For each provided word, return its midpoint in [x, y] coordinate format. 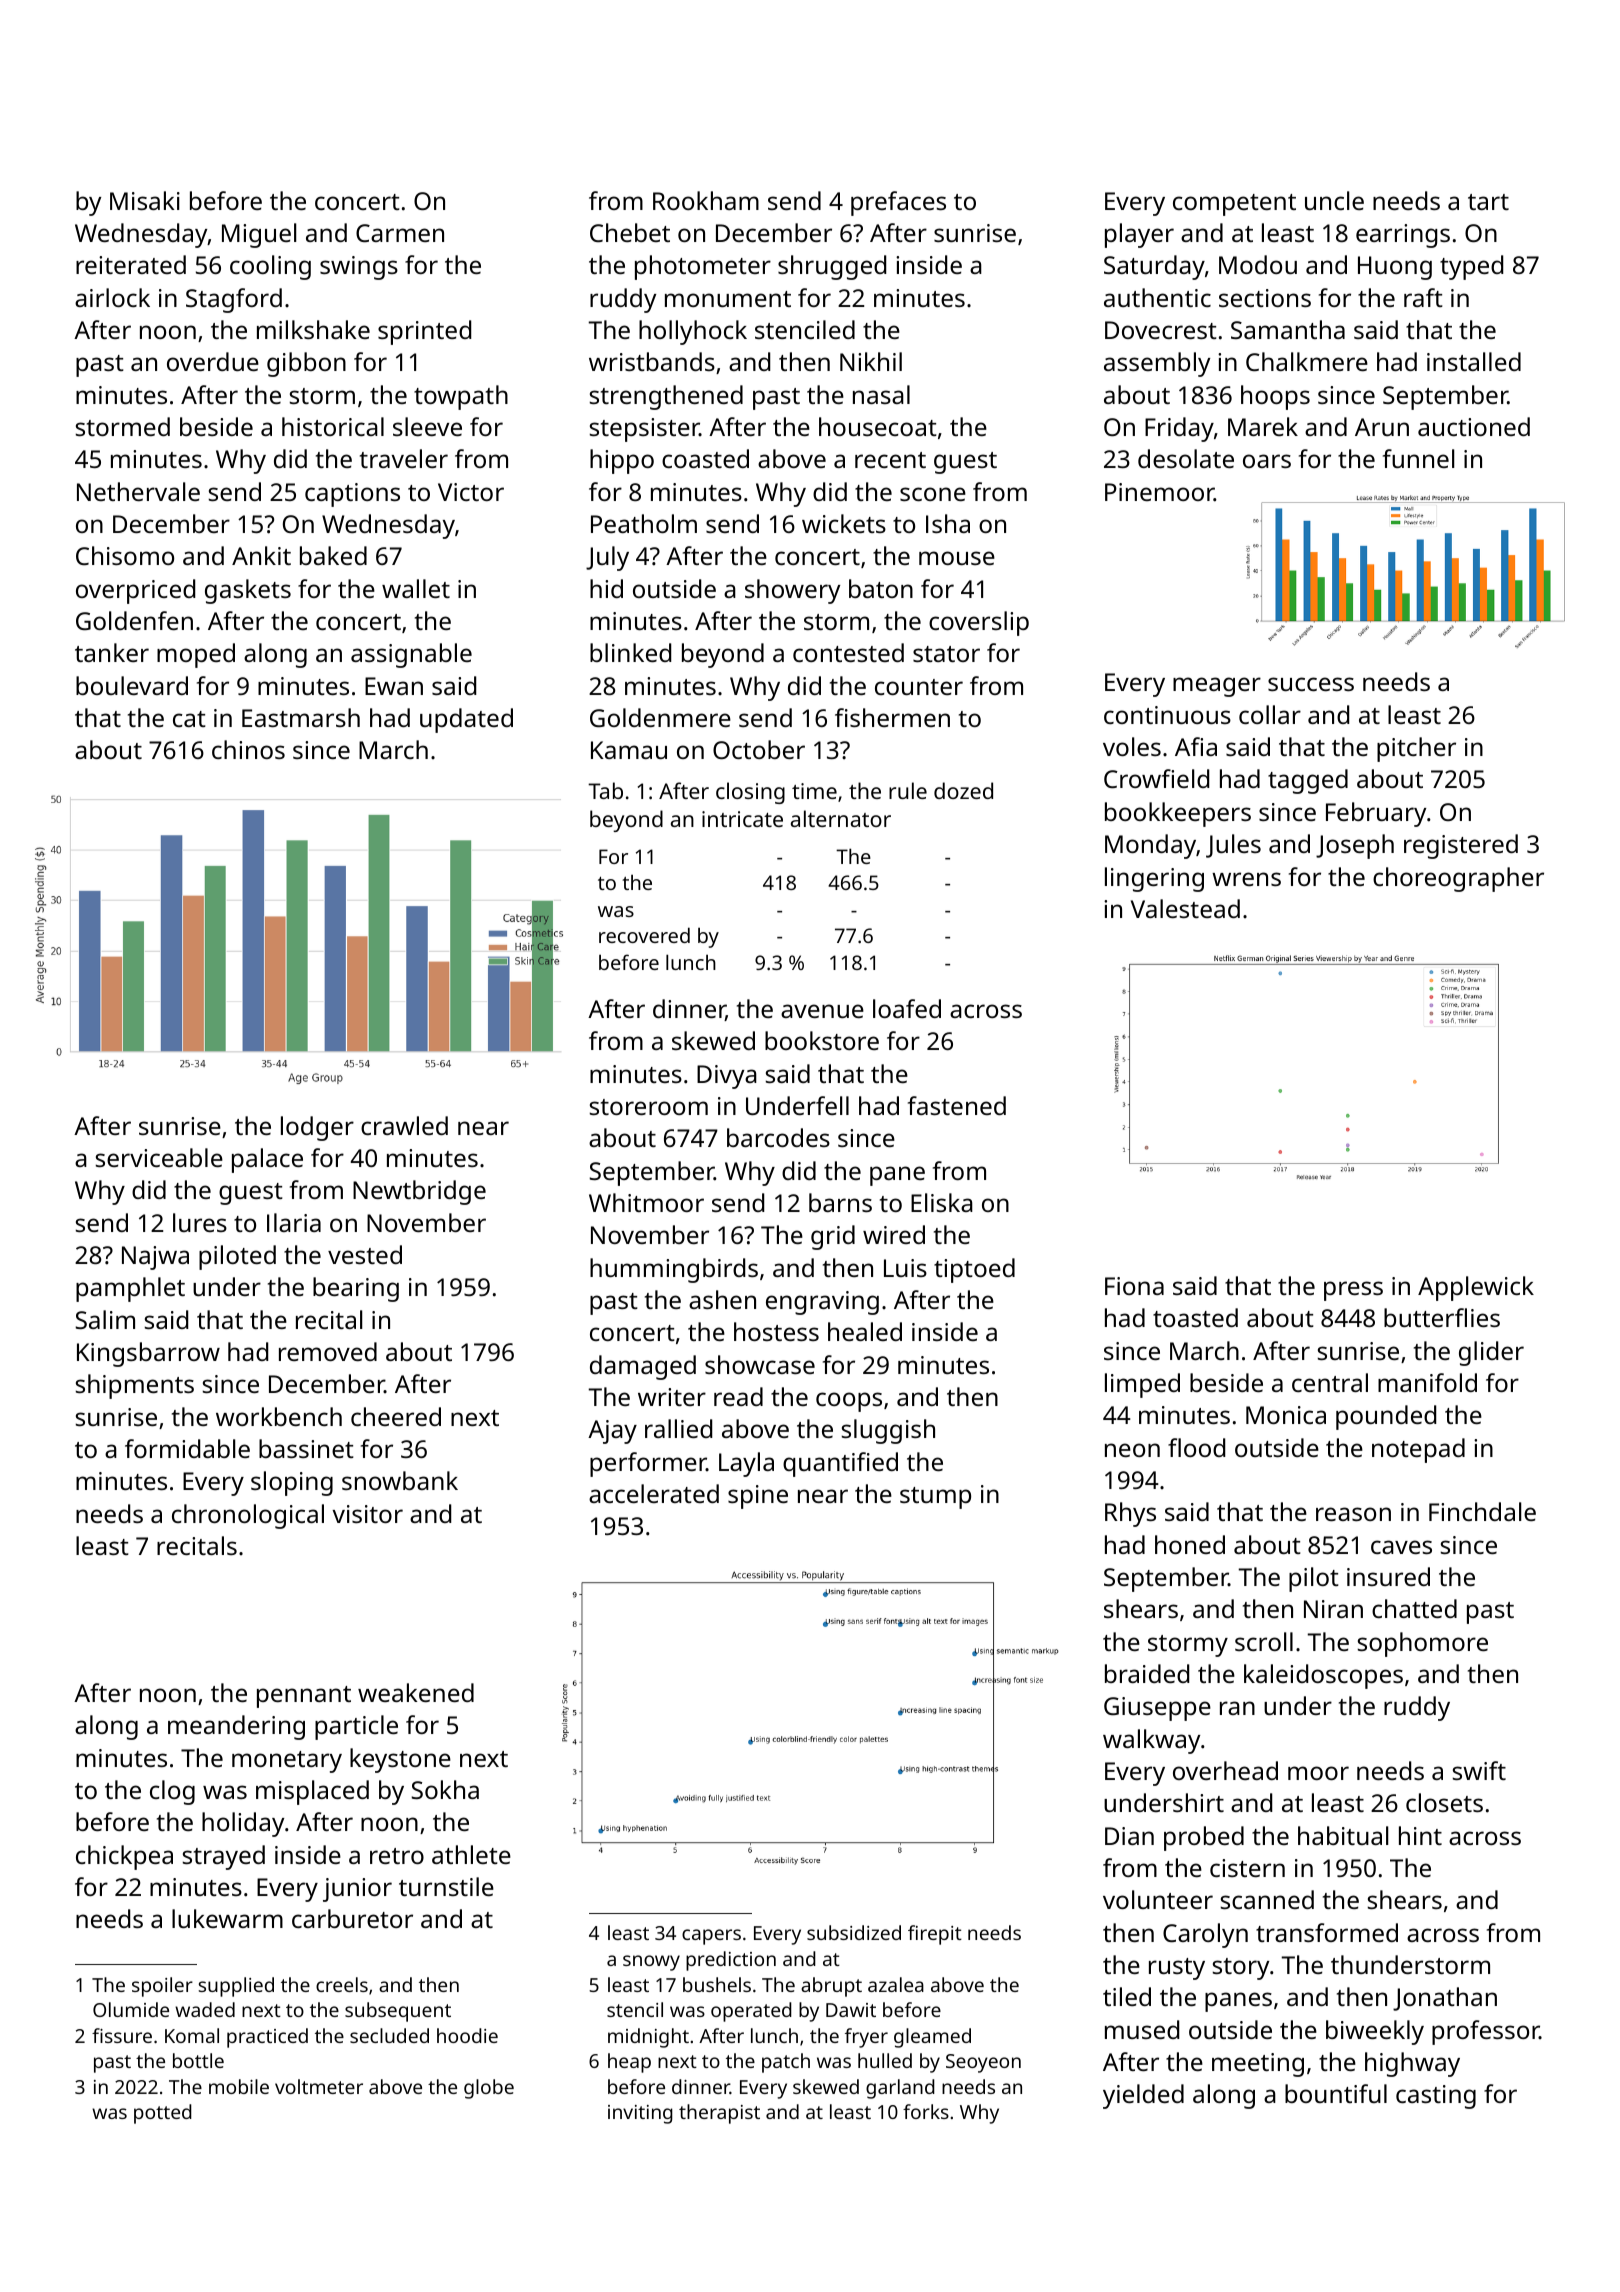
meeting [1258, 2065]
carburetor [352, 1918]
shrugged [832, 267]
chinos [248, 749]
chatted [1414, 1608]
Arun [1382, 427]
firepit [935, 1935]
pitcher [1416, 749]
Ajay [612, 1432]
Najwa [155, 1258]
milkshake [313, 329]
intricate [742, 819]
